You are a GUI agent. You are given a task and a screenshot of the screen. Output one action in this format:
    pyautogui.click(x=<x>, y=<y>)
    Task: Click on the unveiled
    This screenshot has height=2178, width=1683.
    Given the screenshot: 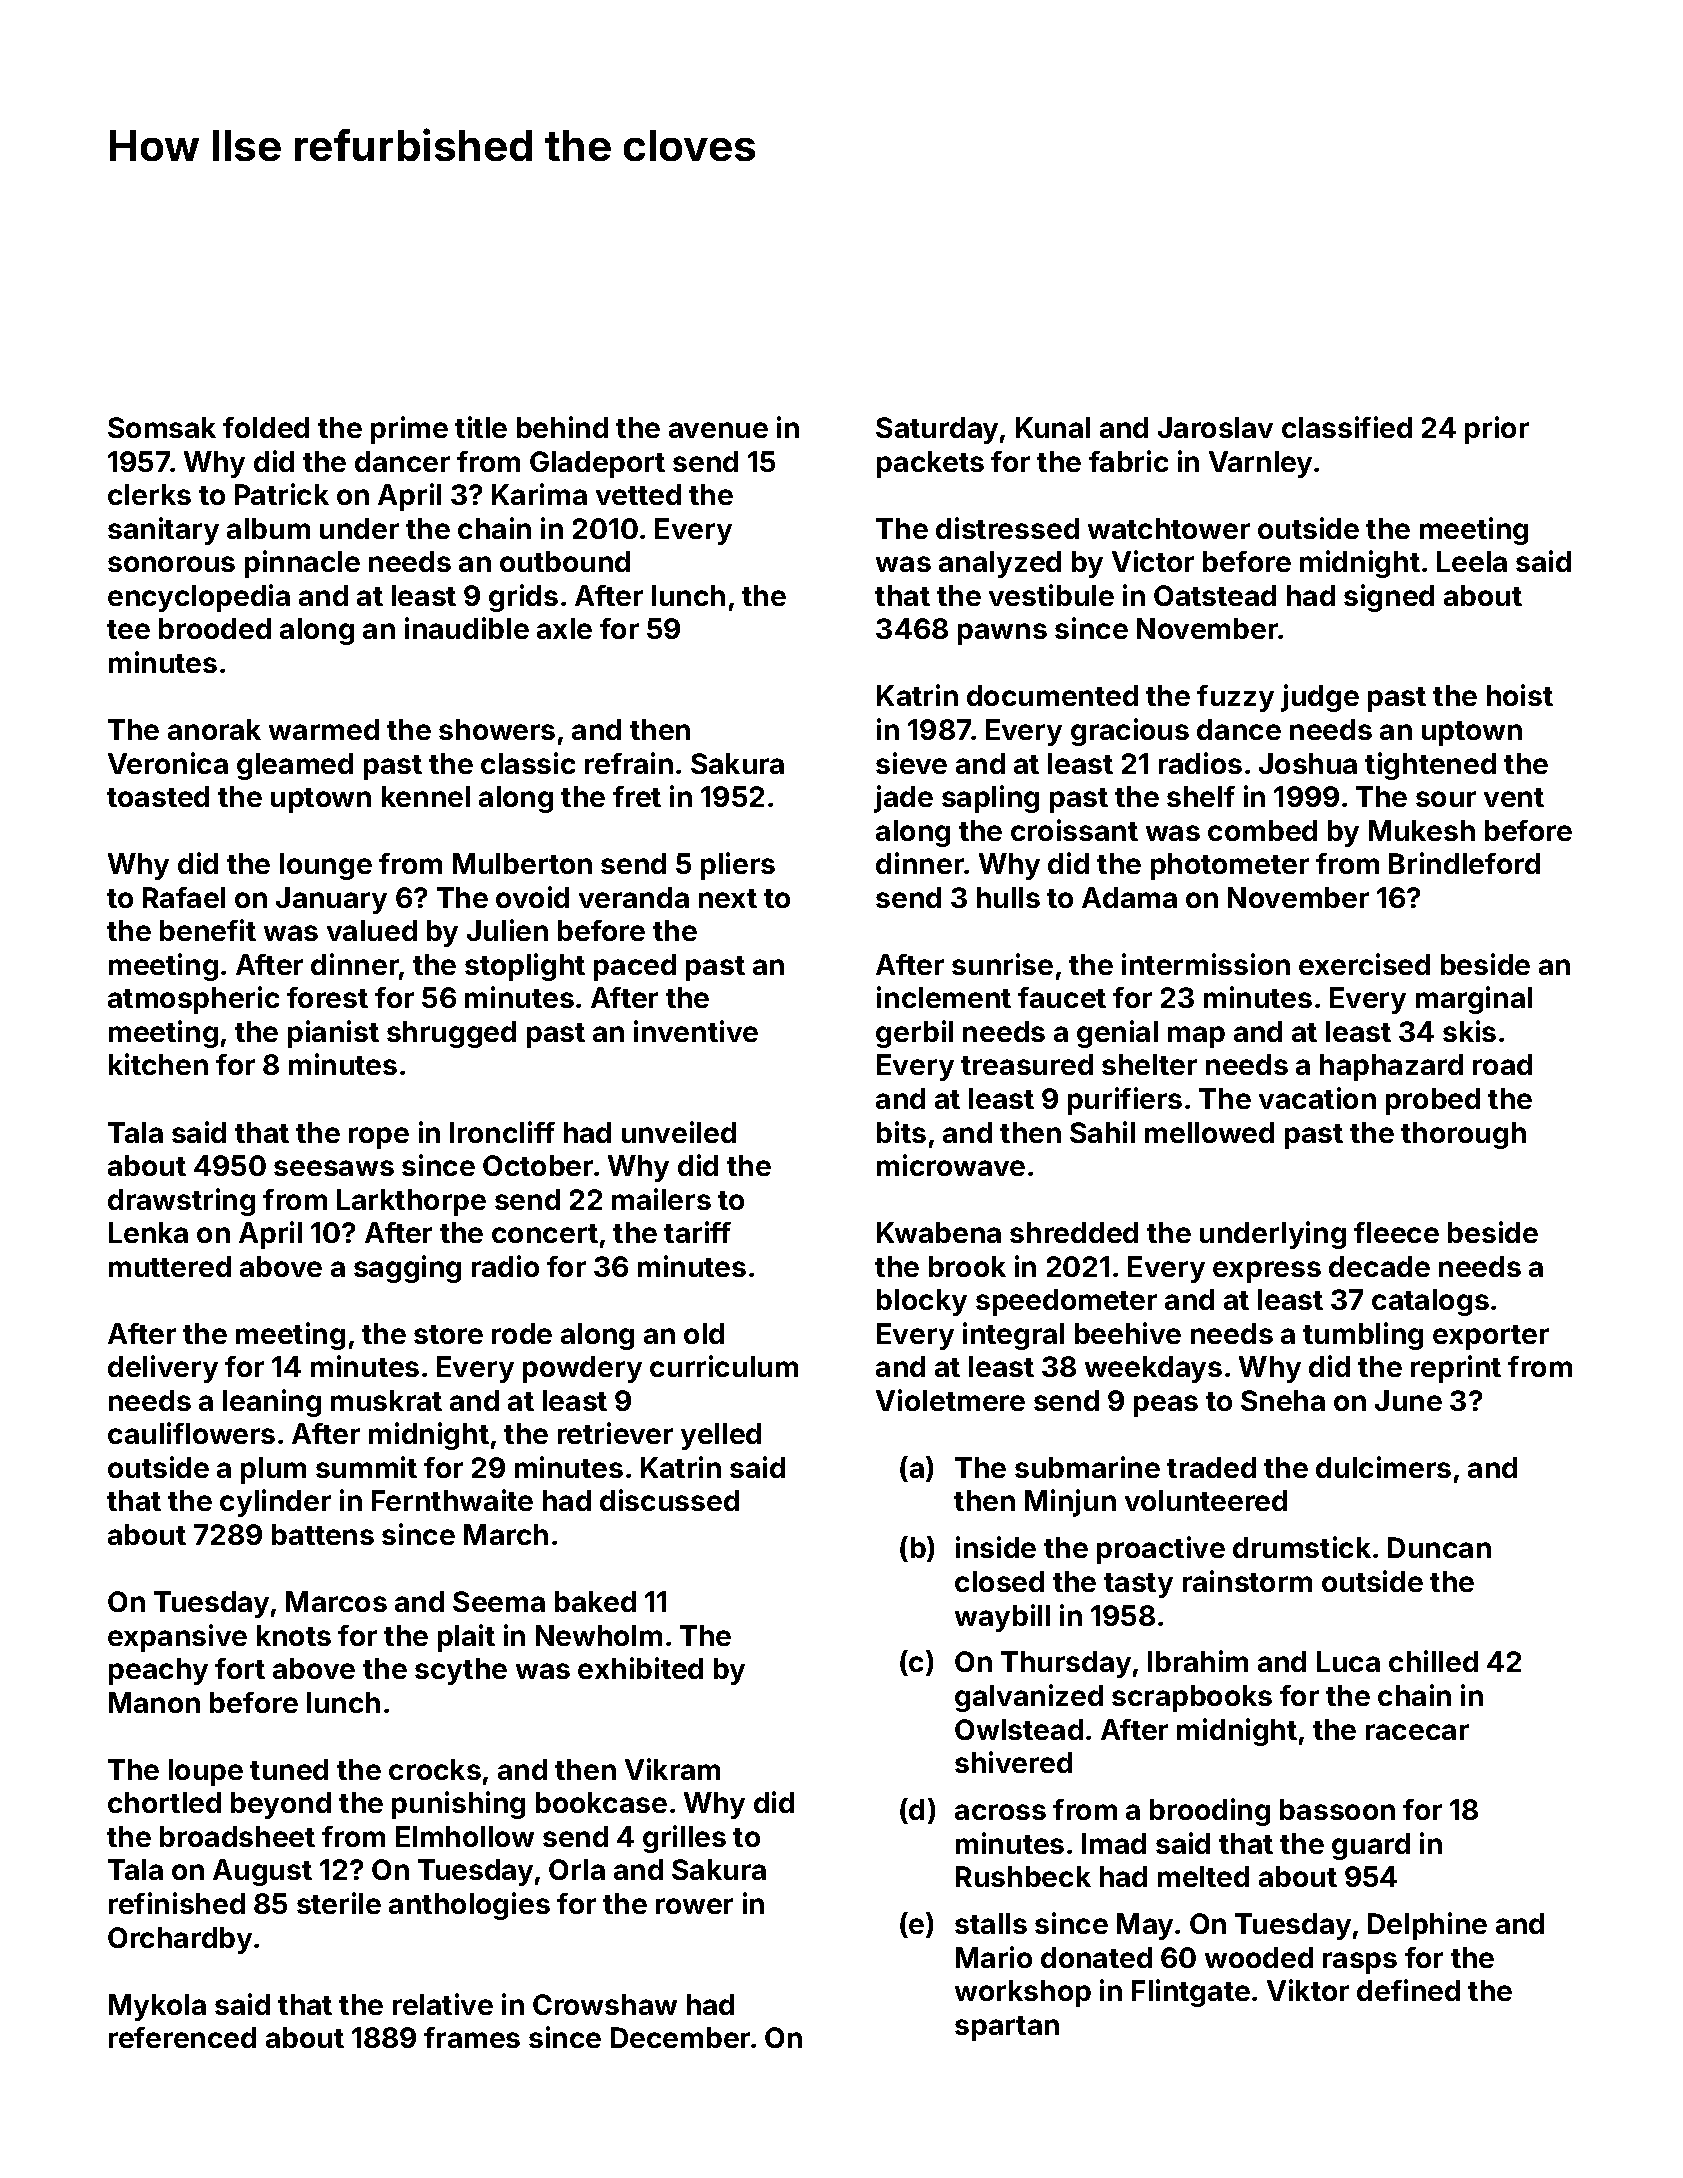 What is the action you would take?
    pyautogui.click(x=679, y=1132)
